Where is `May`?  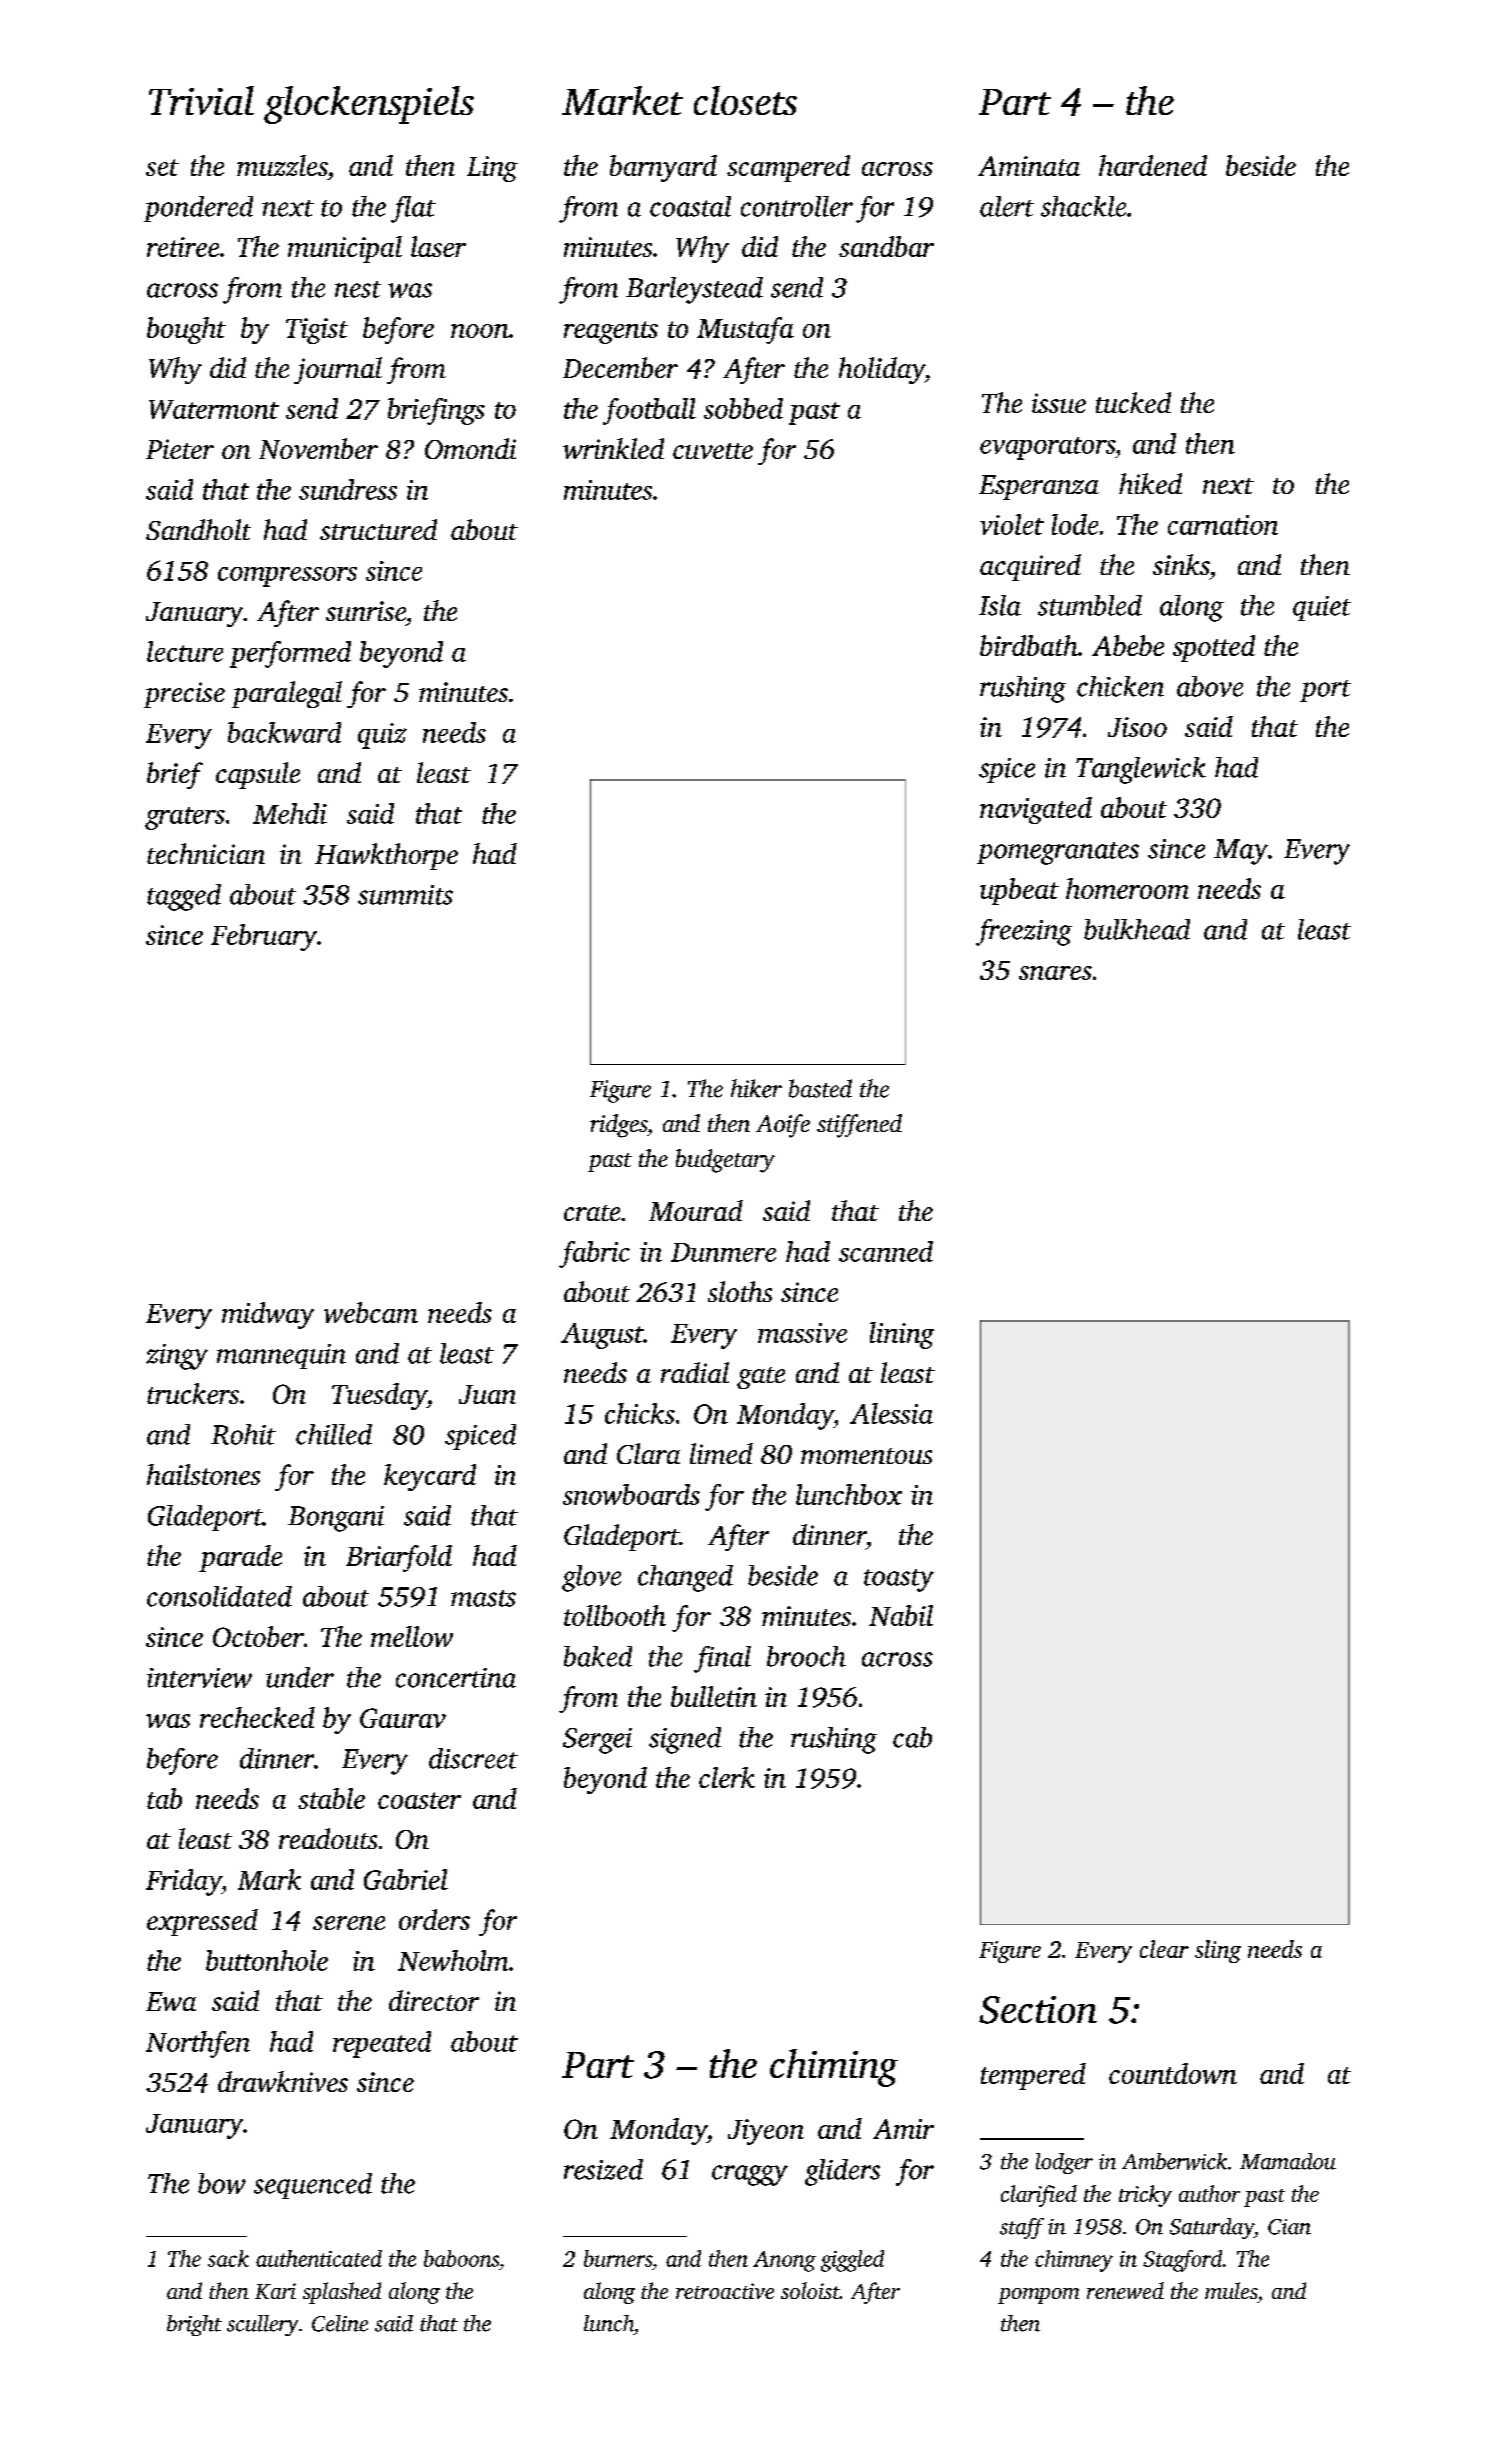
May is located at coordinates (1241, 852).
